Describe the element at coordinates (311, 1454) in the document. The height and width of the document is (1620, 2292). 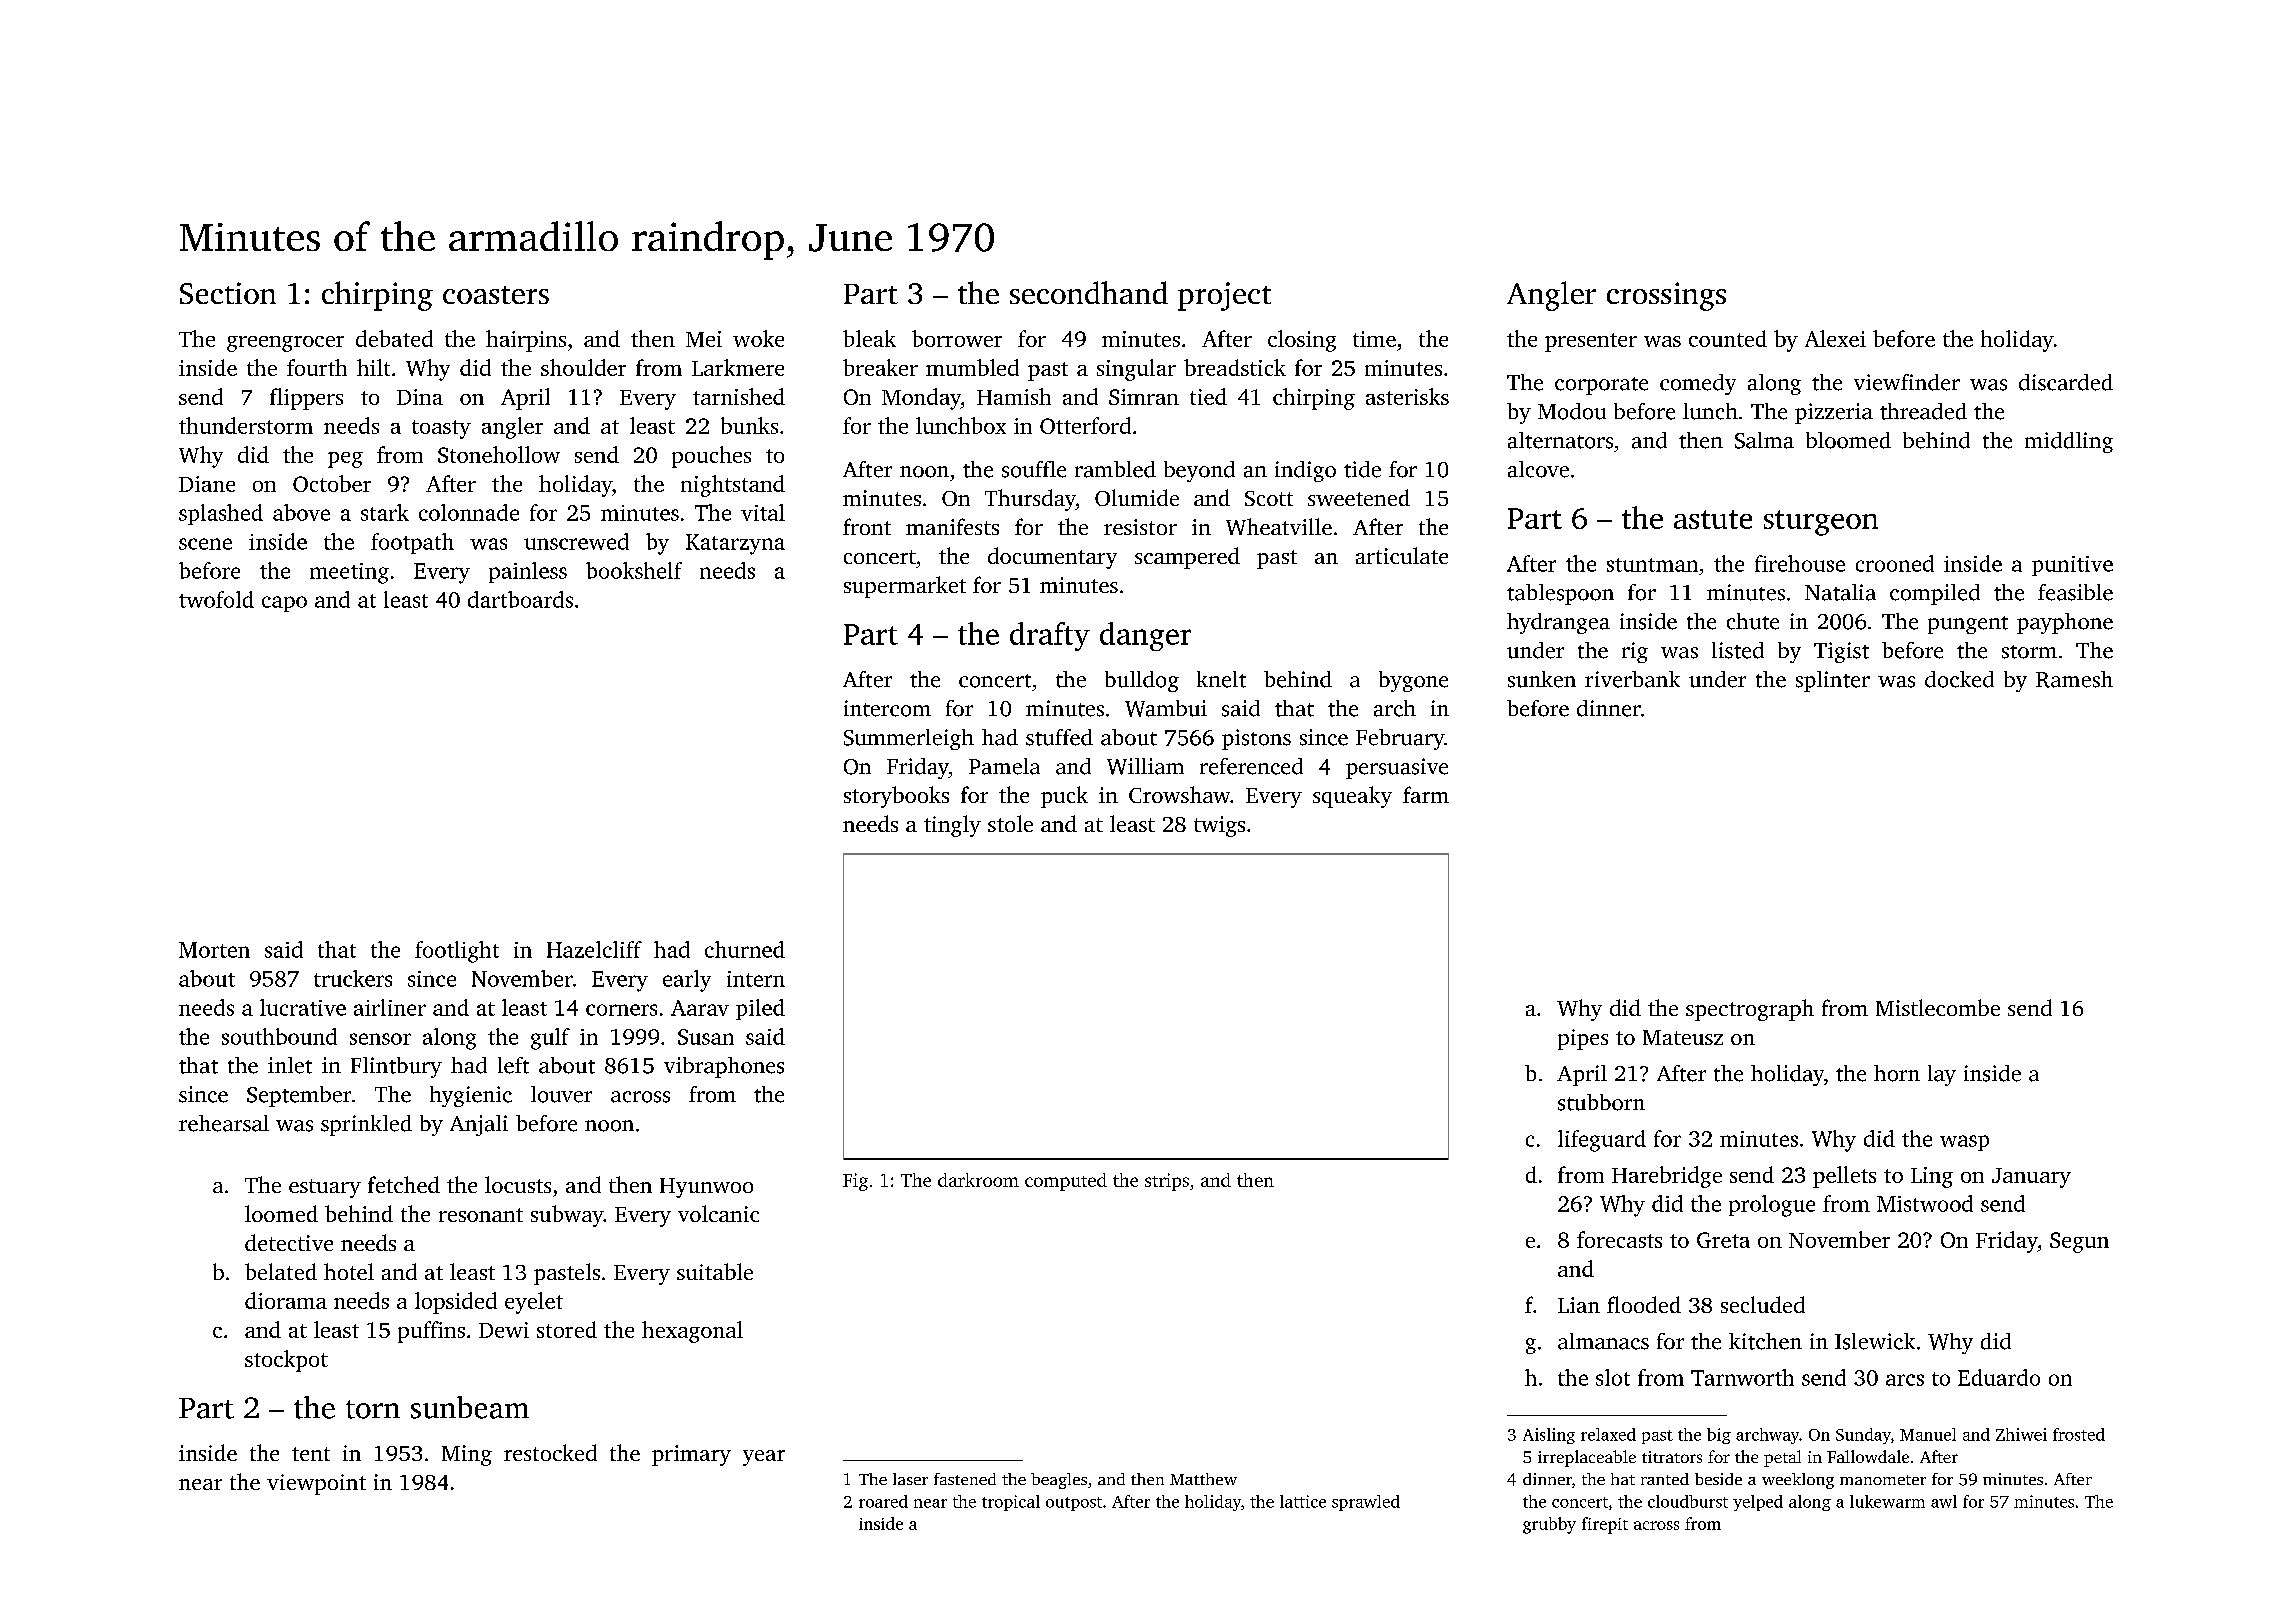
I see `tent` at that location.
